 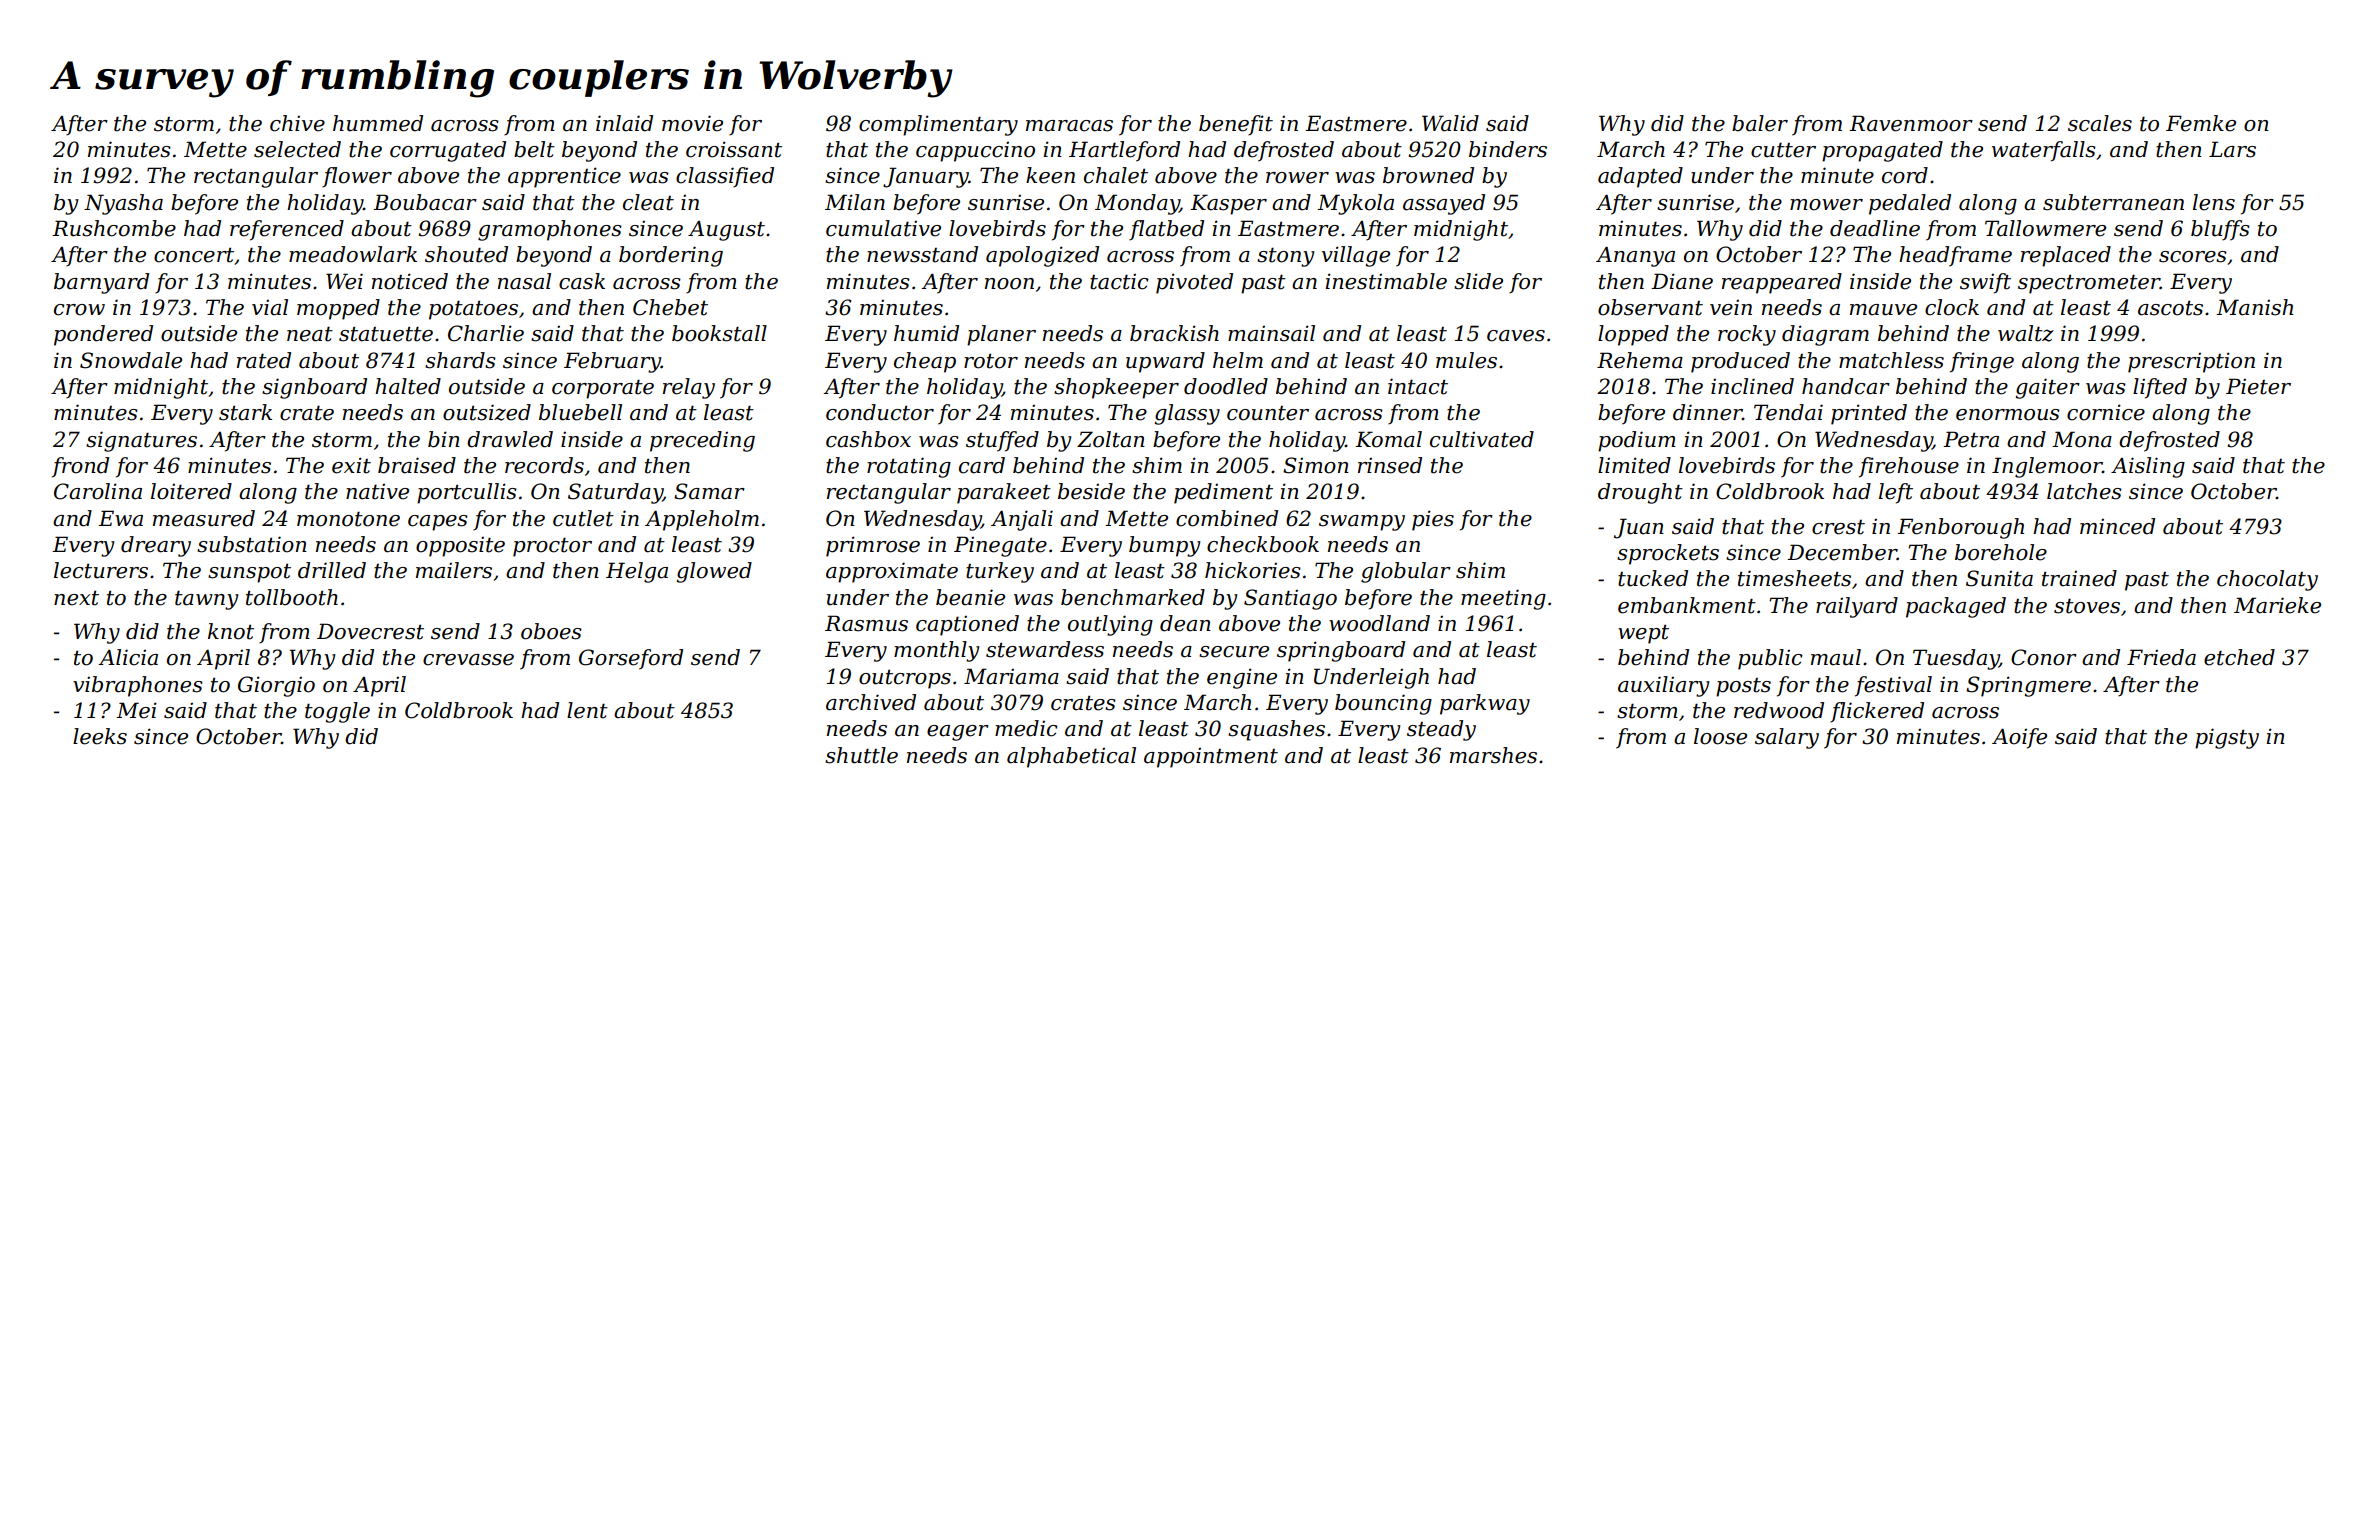 What do you see at coordinates (378, 123) in the screenshot?
I see `hummed` at bounding box center [378, 123].
